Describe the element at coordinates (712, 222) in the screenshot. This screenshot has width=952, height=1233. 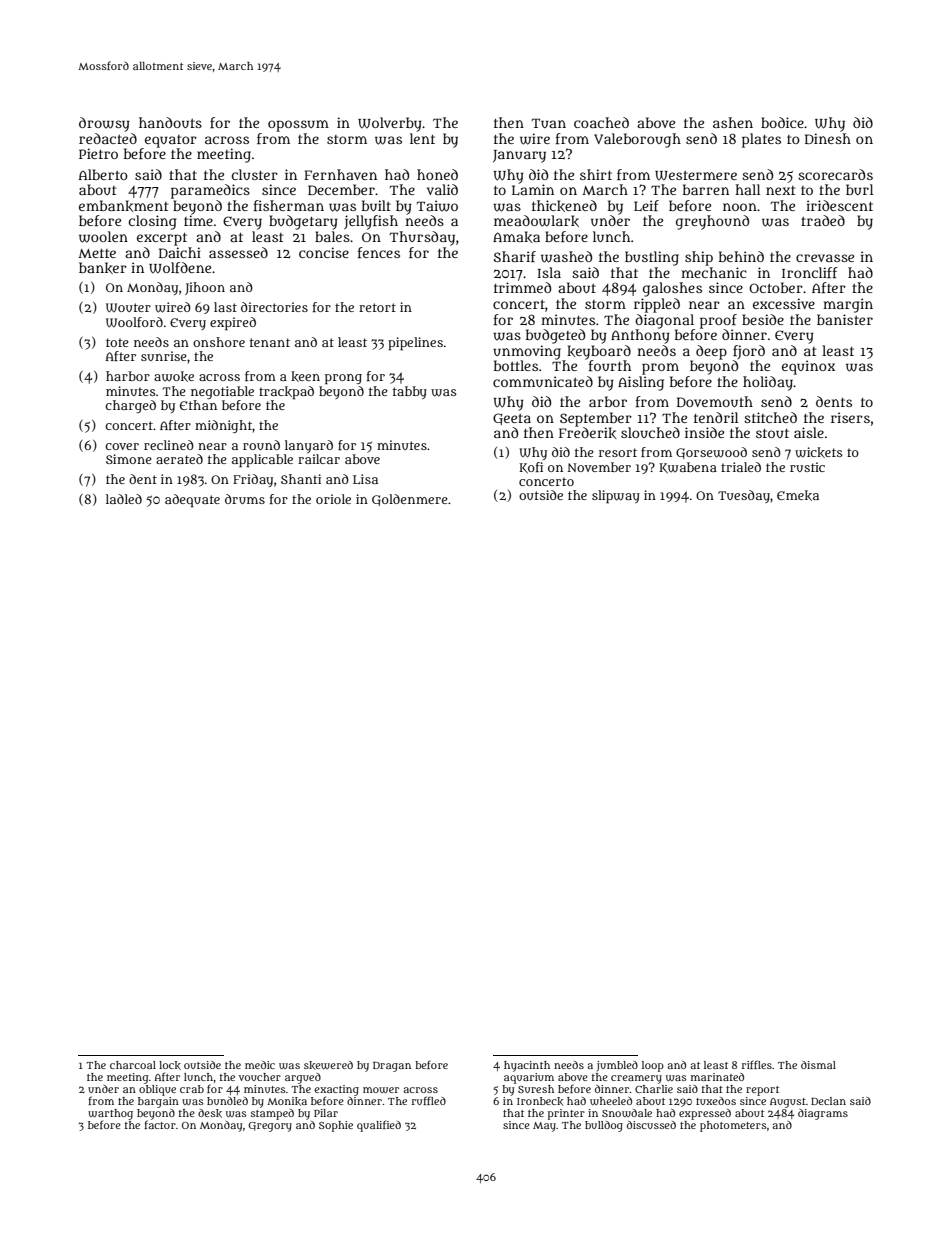
I see `greyhound` at that location.
